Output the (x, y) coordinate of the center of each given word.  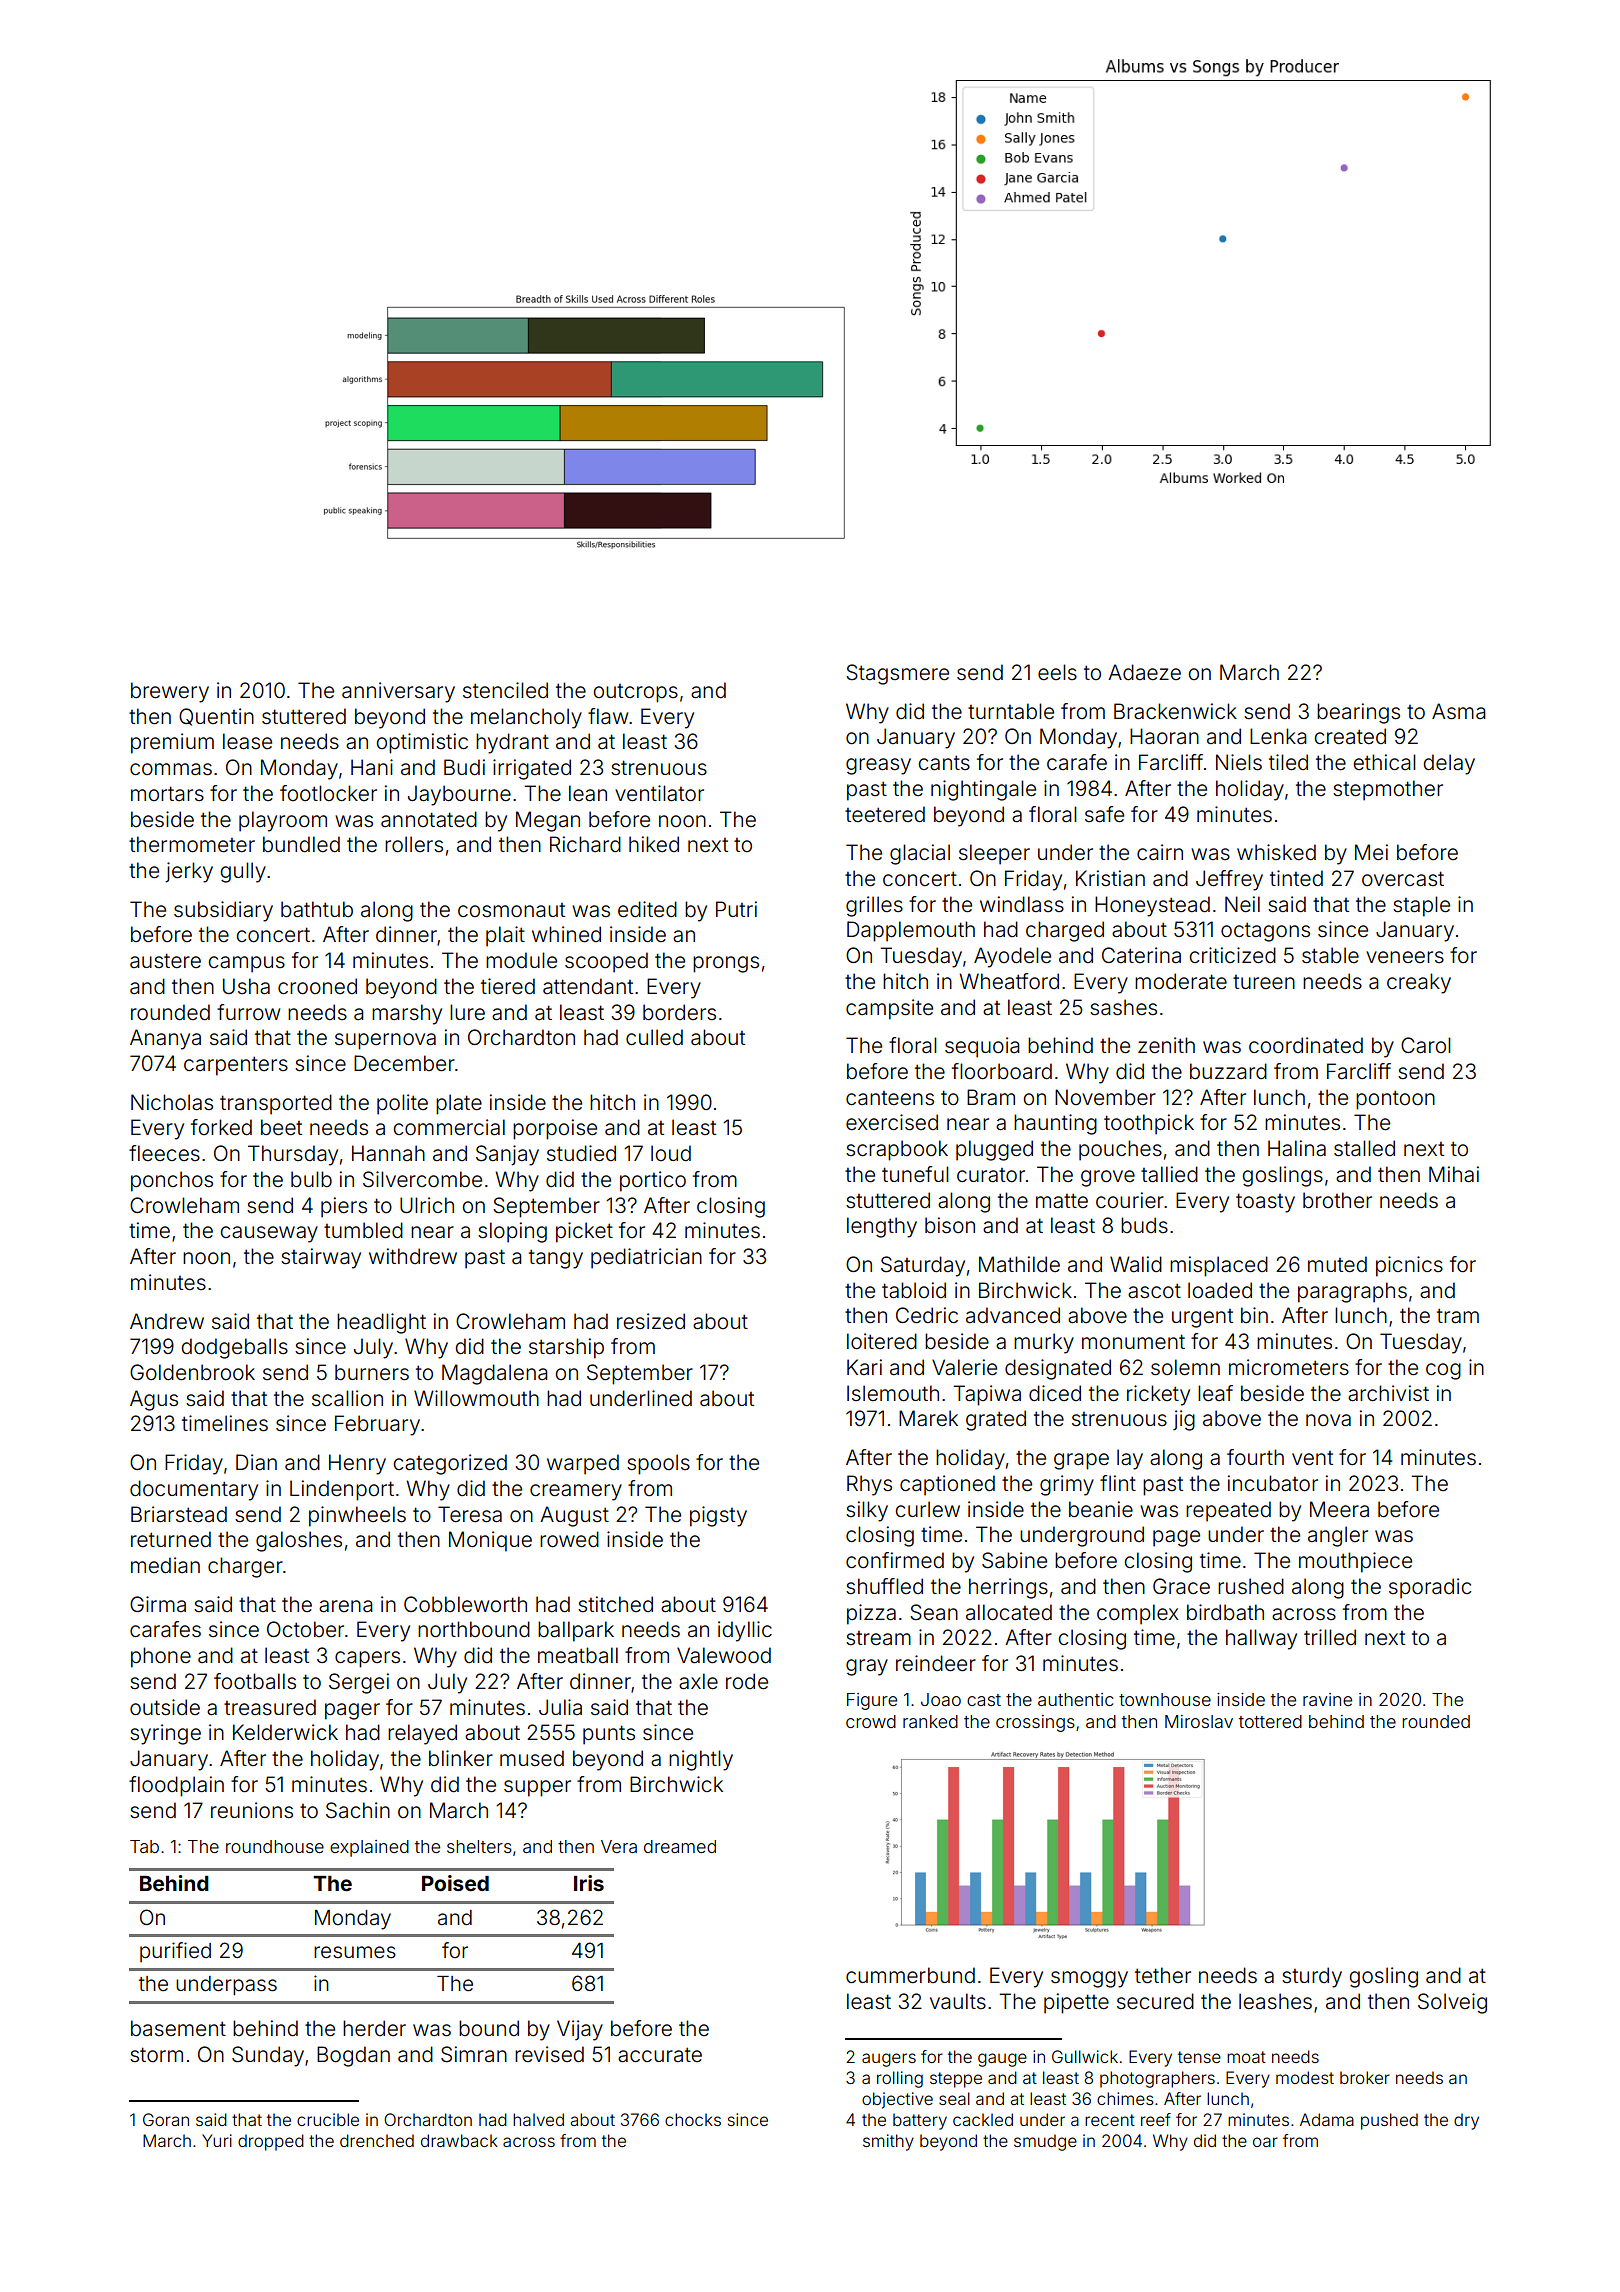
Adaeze (1144, 672)
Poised (455, 1883)
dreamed (680, 1846)
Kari (864, 1367)
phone (161, 1657)
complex (1138, 1614)
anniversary (398, 692)
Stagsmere (897, 674)
